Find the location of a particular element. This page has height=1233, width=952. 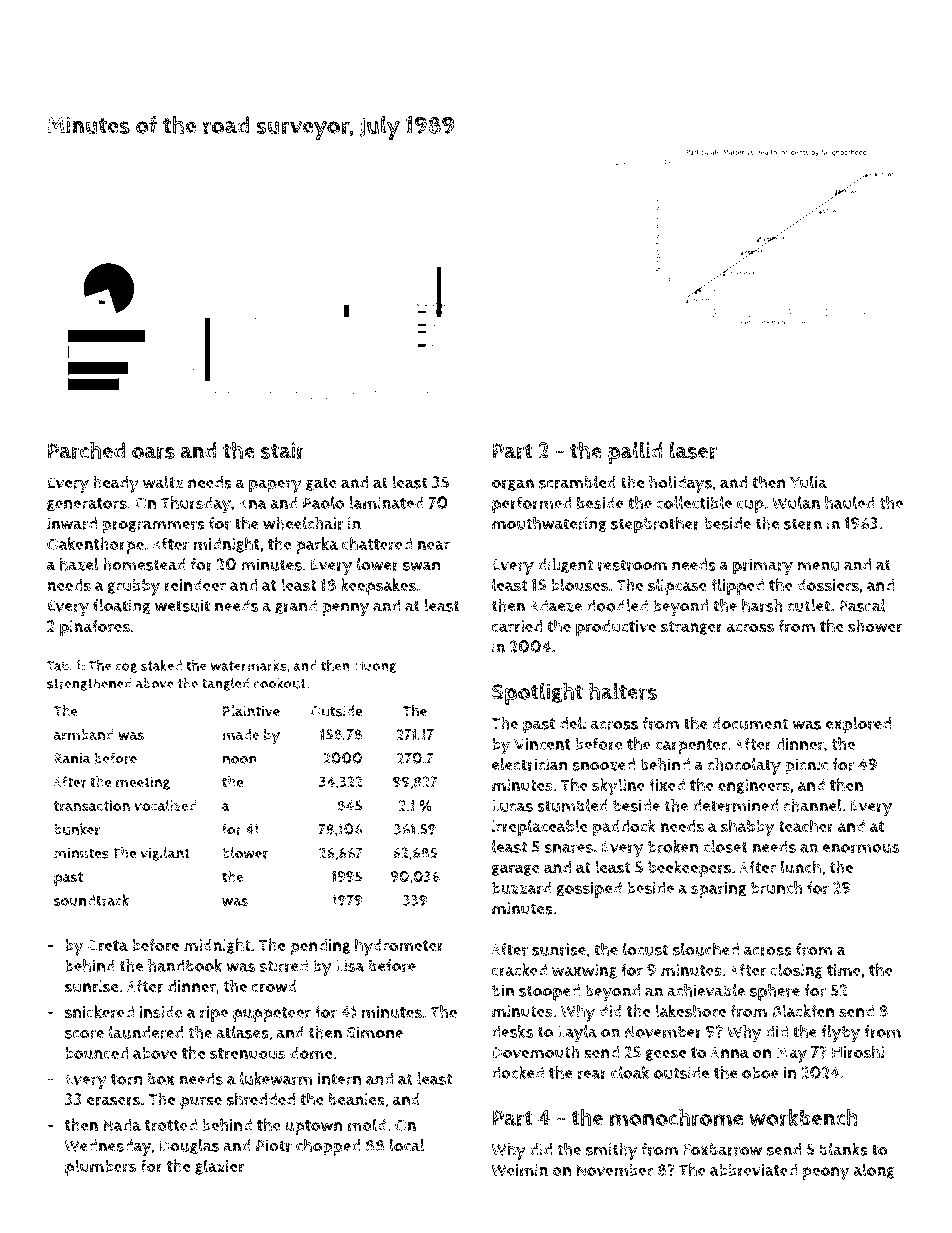

vocalized is located at coordinates (165, 805).
